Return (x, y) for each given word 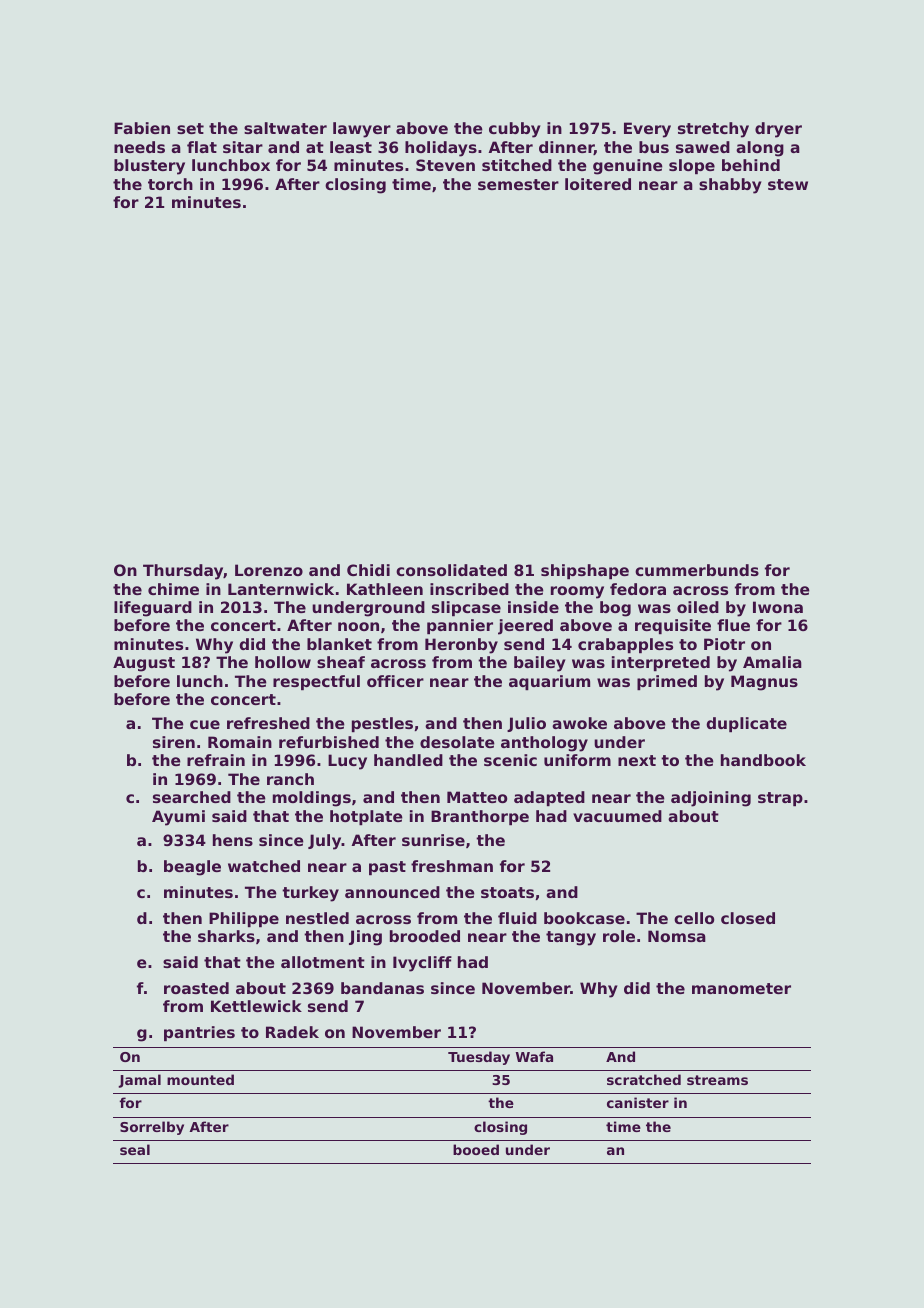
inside (533, 607)
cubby (515, 130)
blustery (149, 167)
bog (615, 609)
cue (205, 724)
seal (135, 1149)
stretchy (713, 130)
